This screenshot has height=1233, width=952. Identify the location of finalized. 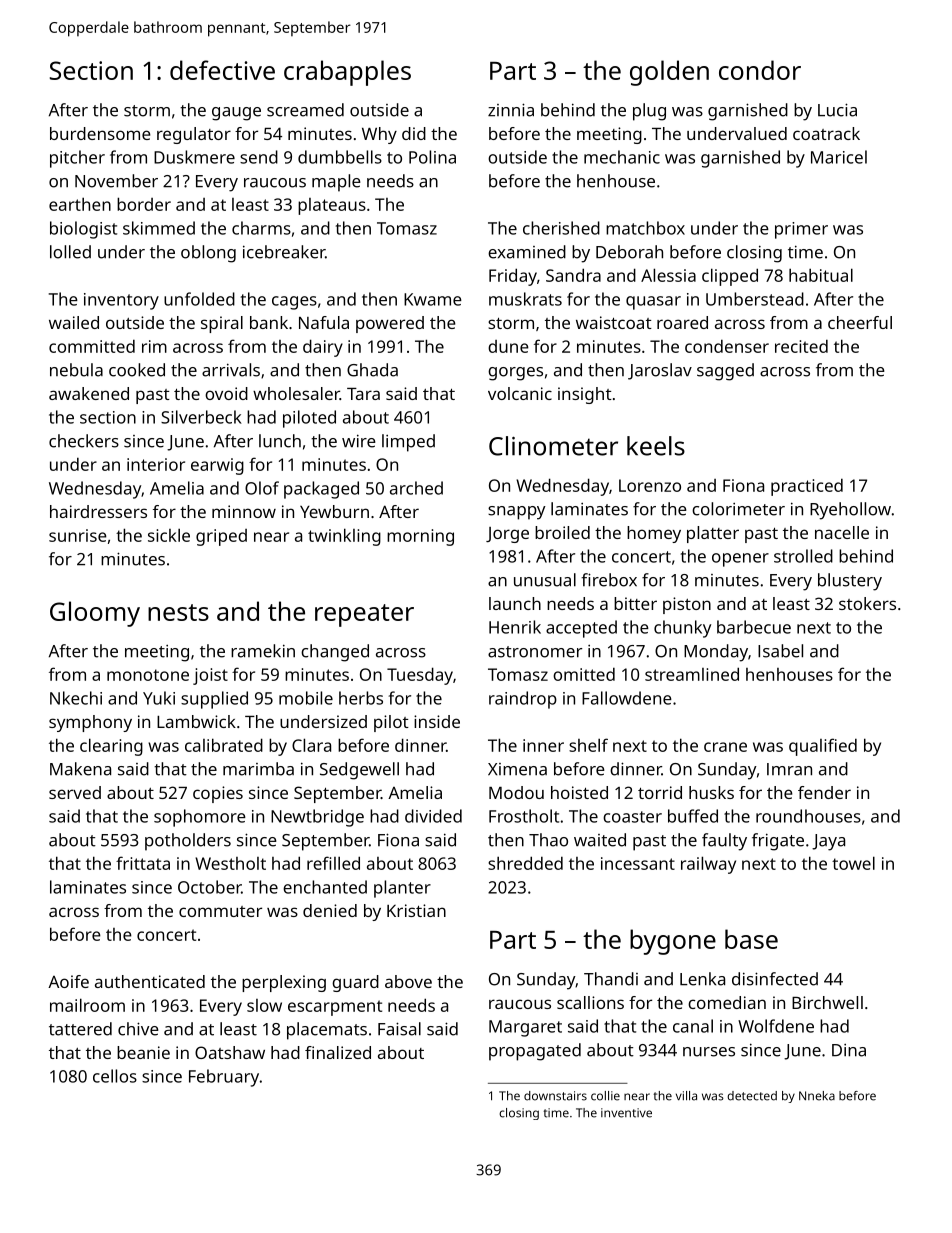
(338, 1052).
